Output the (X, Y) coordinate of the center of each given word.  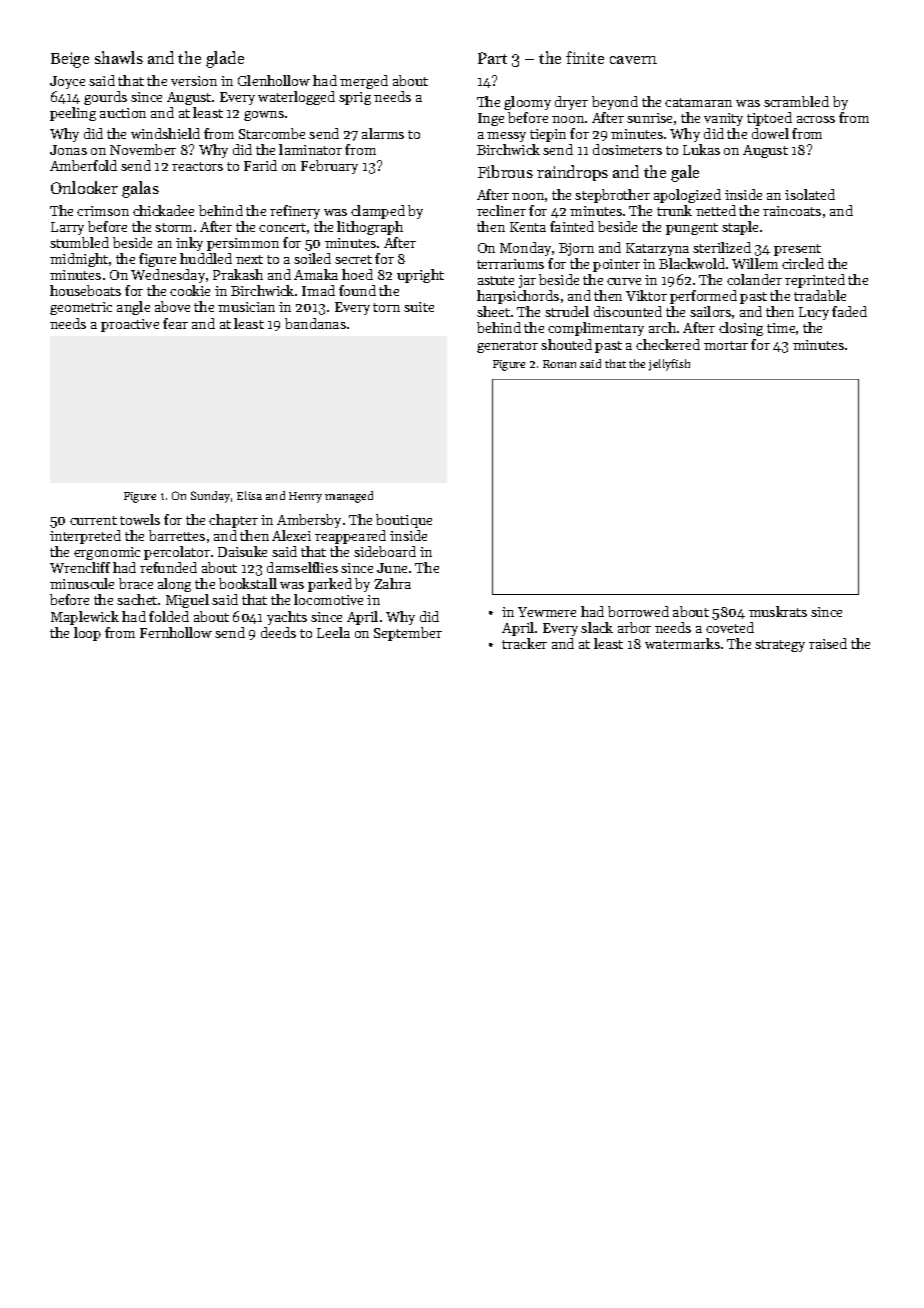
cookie (190, 290)
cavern (633, 60)
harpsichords (518, 297)
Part (492, 58)
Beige (70, 60)
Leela (333, 632)
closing (741, 329)
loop (87, 634)
